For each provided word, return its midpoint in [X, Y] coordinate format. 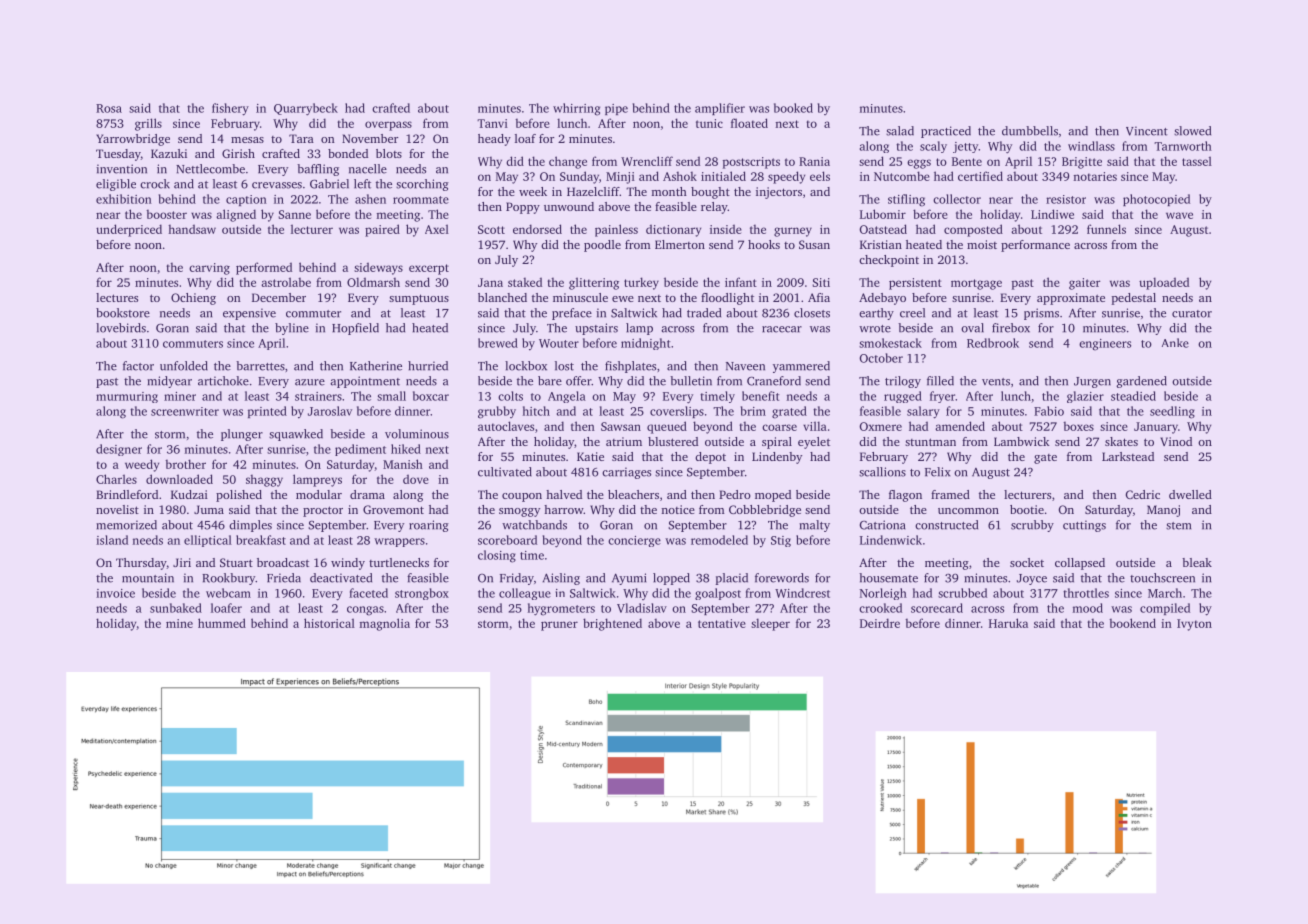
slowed [1192, 131]
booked [793, 108]
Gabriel [329, 184]
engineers [1105, 345]
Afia [819, 297]
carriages [626, 473]
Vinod [1176, 441]
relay [714, 208]
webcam [228, 593]
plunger [242, 435]
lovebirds [121, 328]
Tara [301, 138]
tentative [722, 623]
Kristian [881, 244]
